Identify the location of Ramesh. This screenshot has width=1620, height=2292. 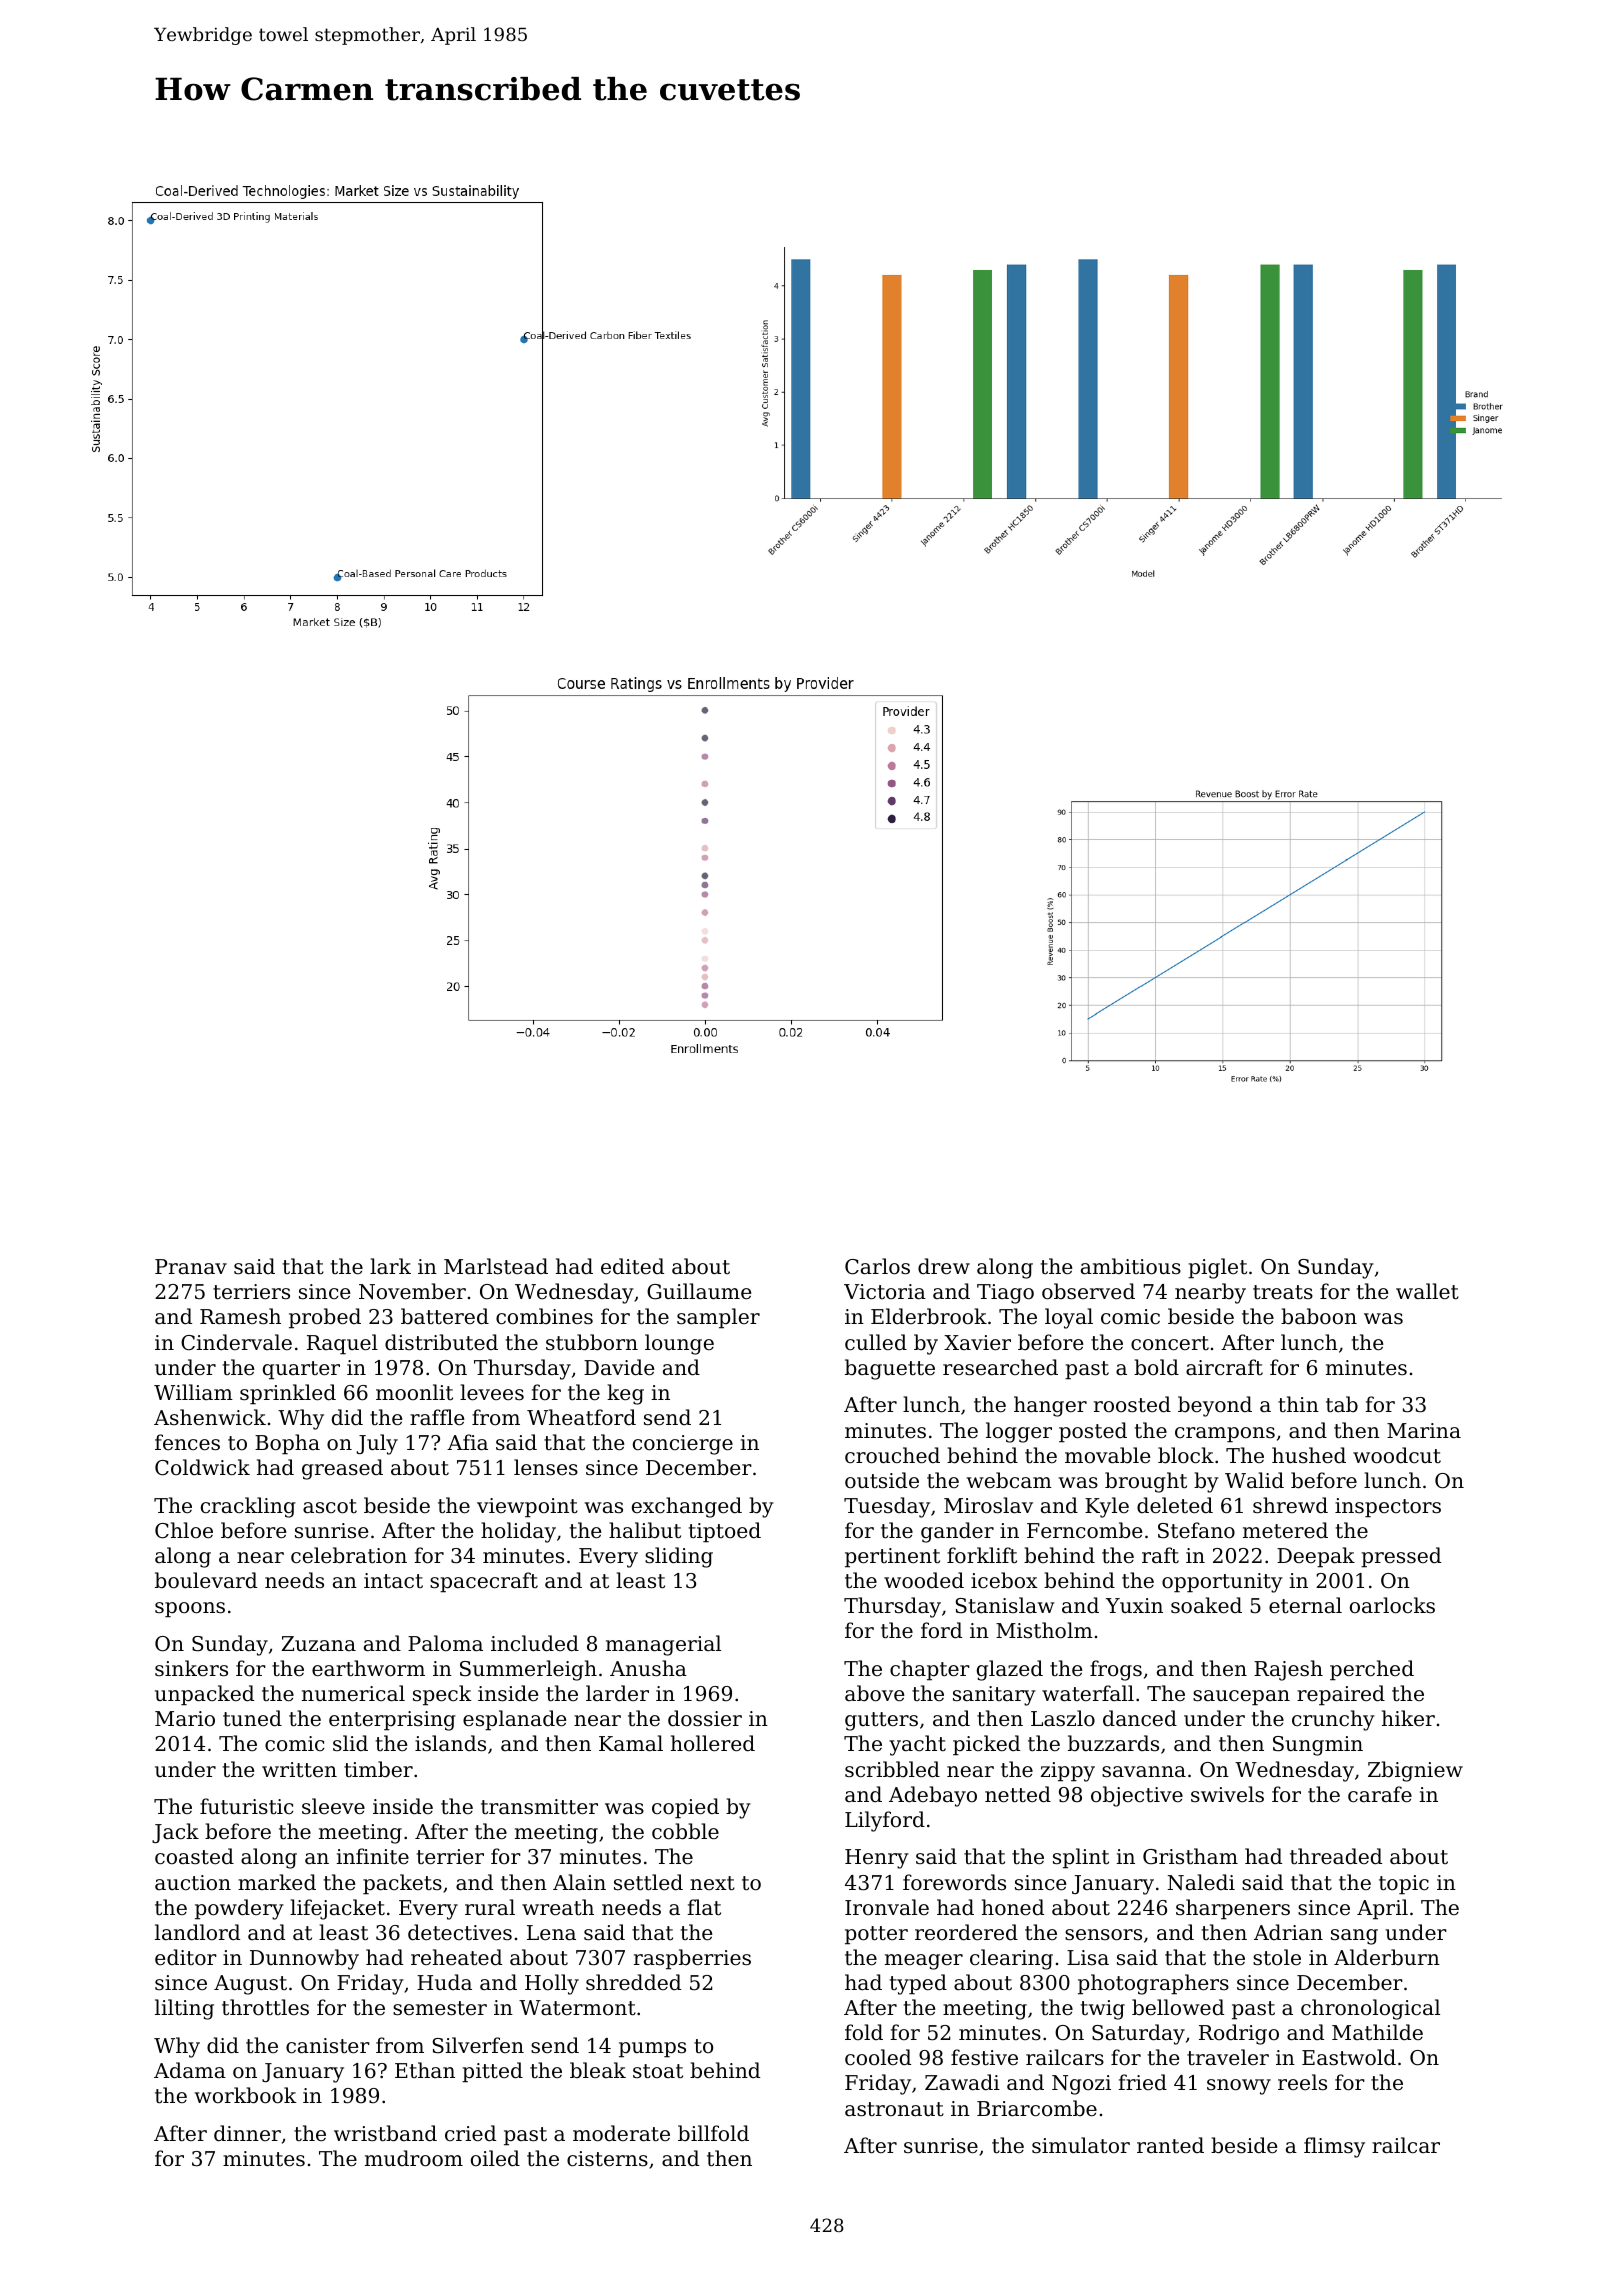
(240, 1316).
